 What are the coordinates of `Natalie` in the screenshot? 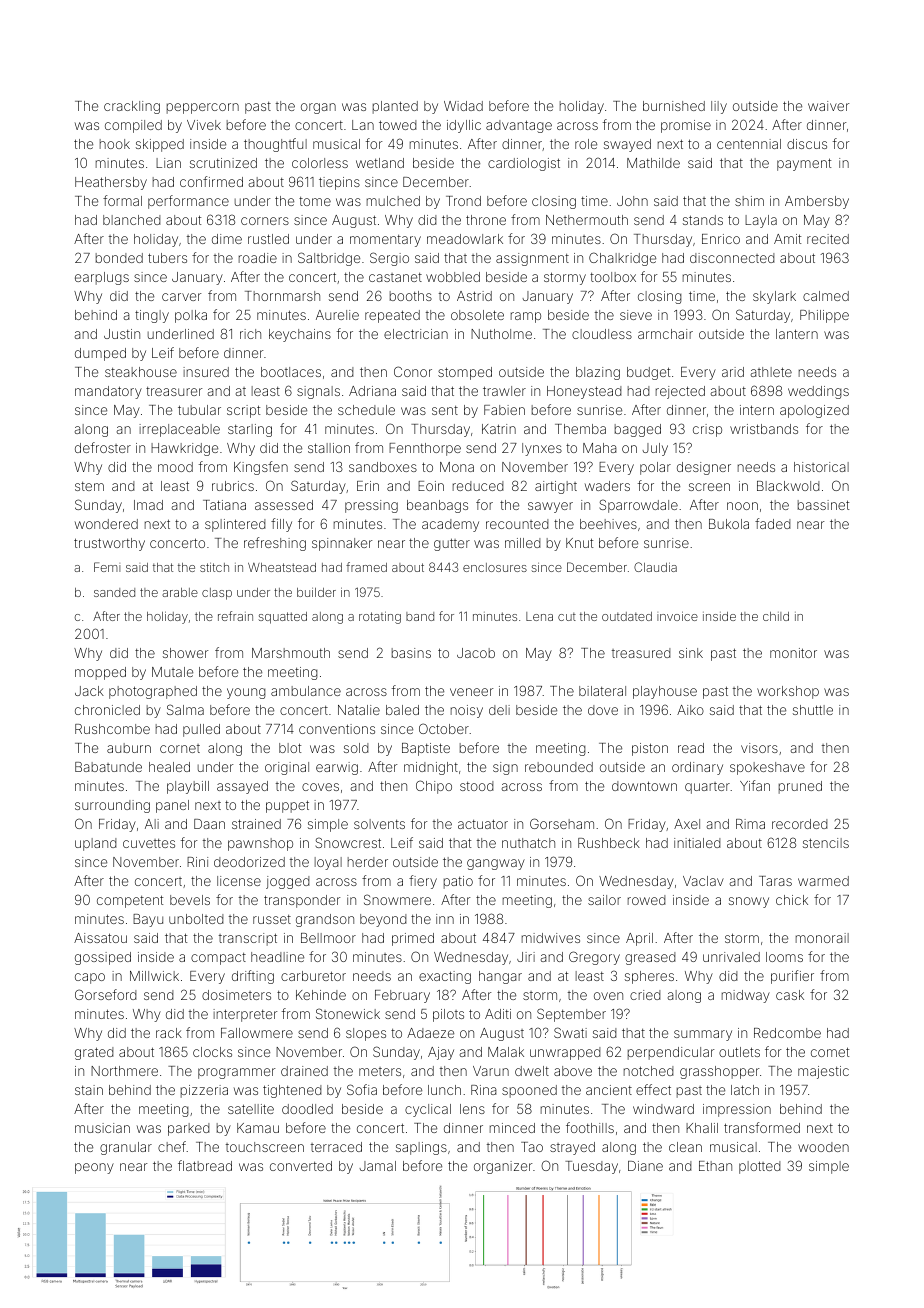 It's located at (359, 710).
